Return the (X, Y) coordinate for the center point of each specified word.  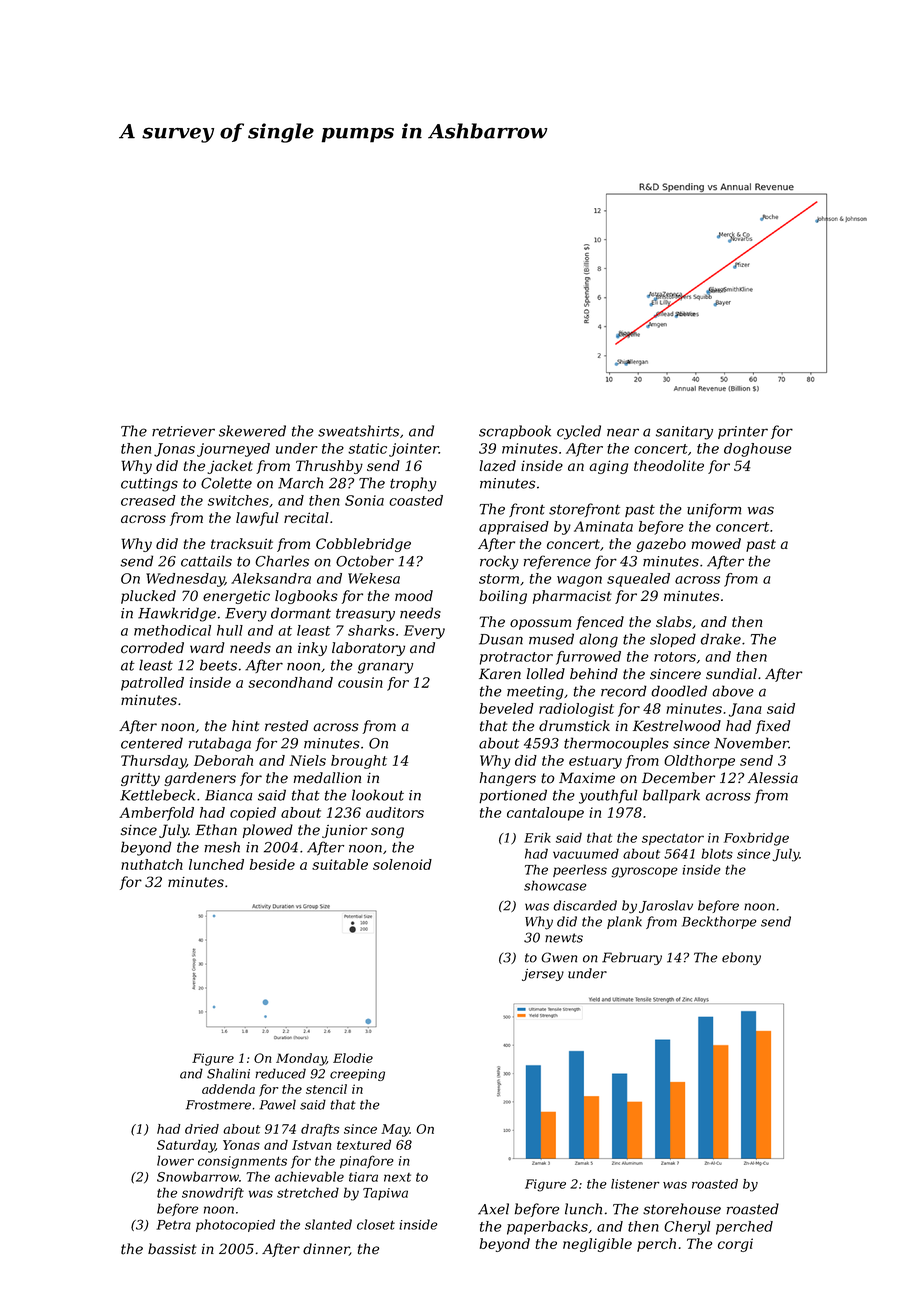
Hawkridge (177, 614)
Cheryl (687, 1228)
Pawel (277, 1104)
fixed (772, 727)
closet (376, 1224)
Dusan (501, 639)
